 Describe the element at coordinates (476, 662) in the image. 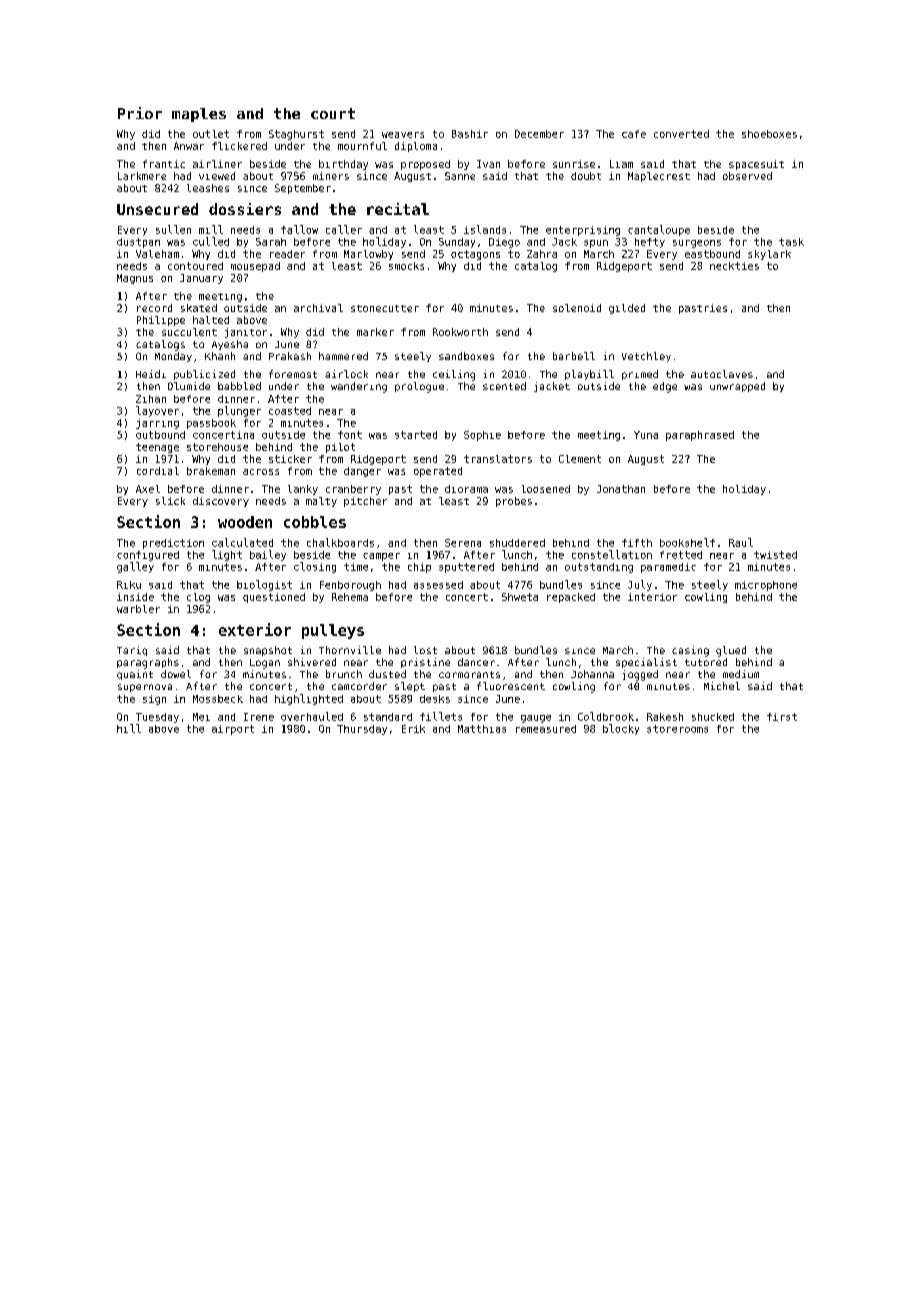

I see `dancer` at that location.
